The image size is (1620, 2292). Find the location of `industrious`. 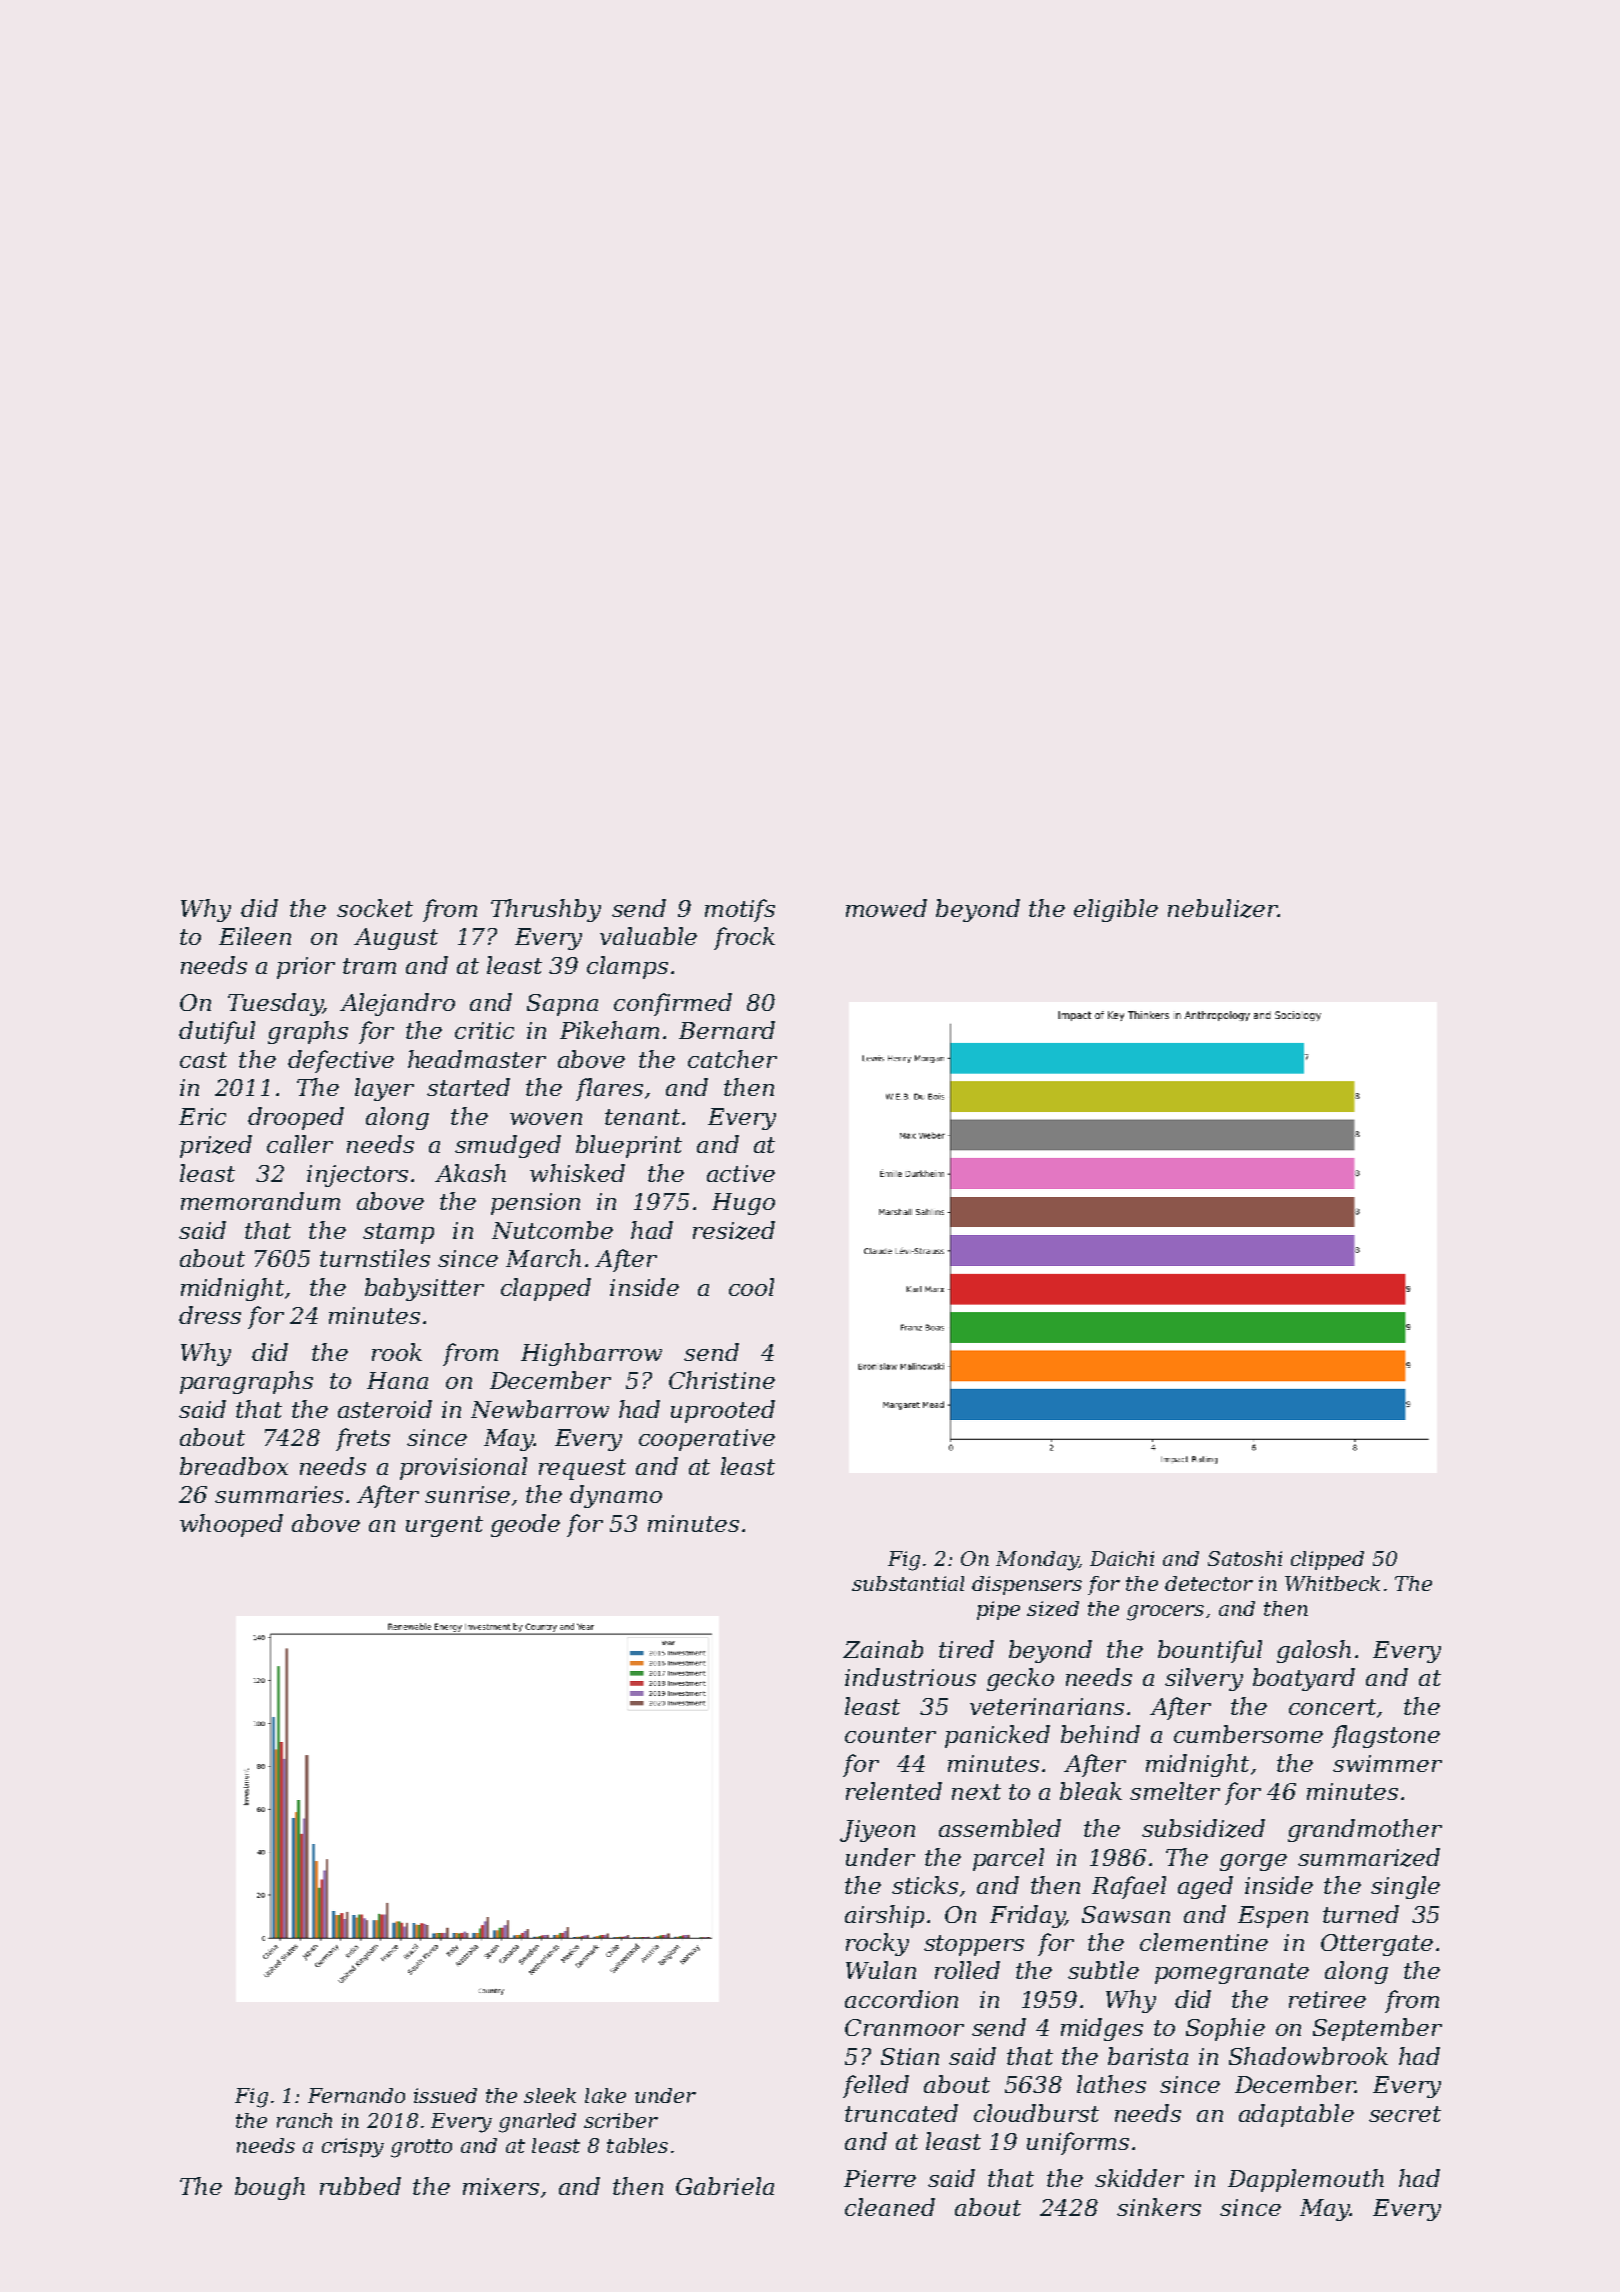

industrious is located at coordinates (910, 1677).
